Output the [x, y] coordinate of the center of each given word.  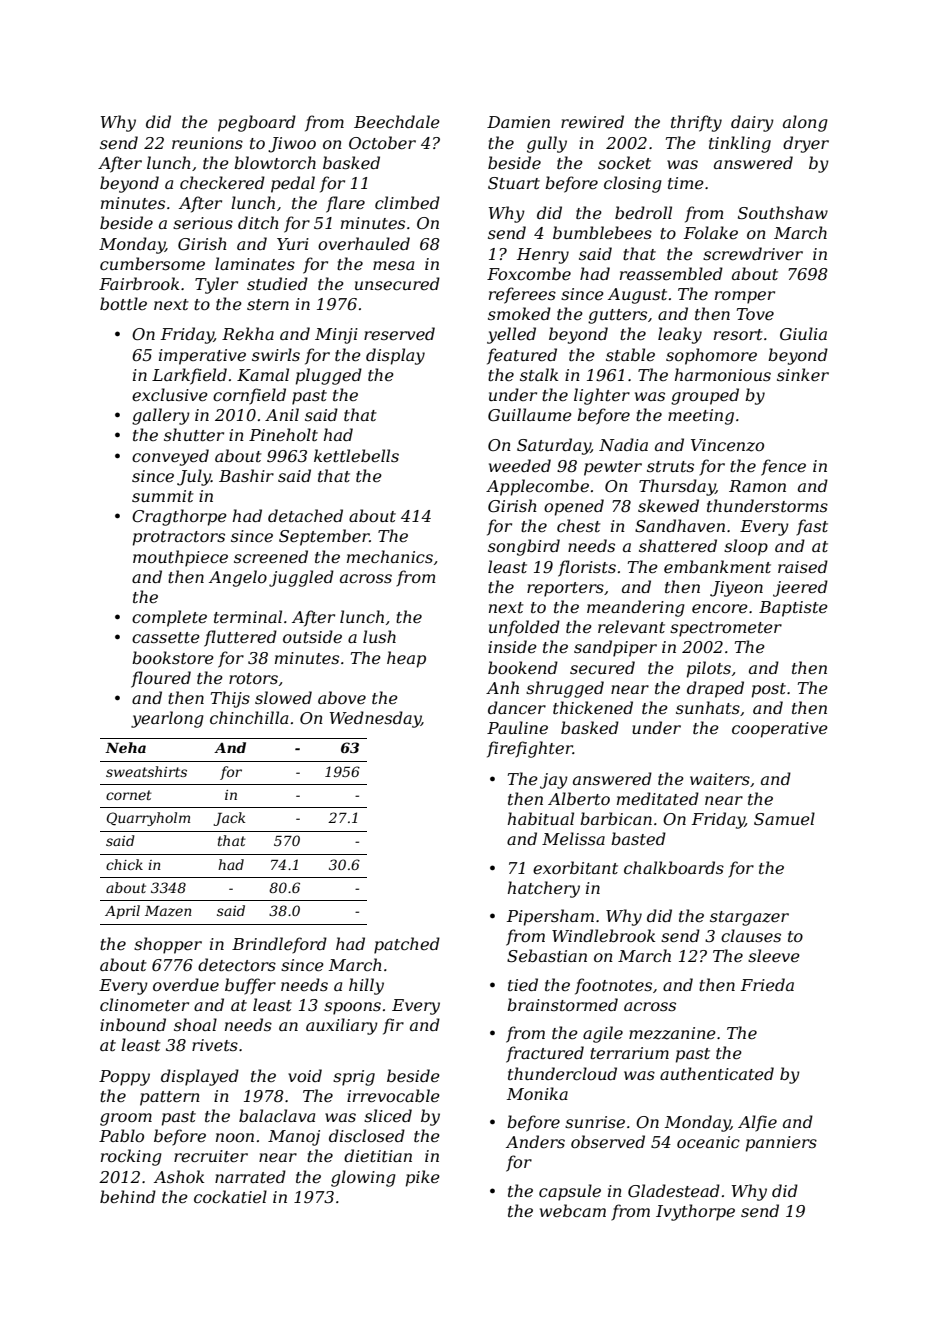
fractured [545, 1054]
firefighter [530, 749]
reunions [207, 143]
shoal [195, 1024]
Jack [229, 819]
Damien [518, 122]
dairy [752, 123]
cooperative [780, 730]
